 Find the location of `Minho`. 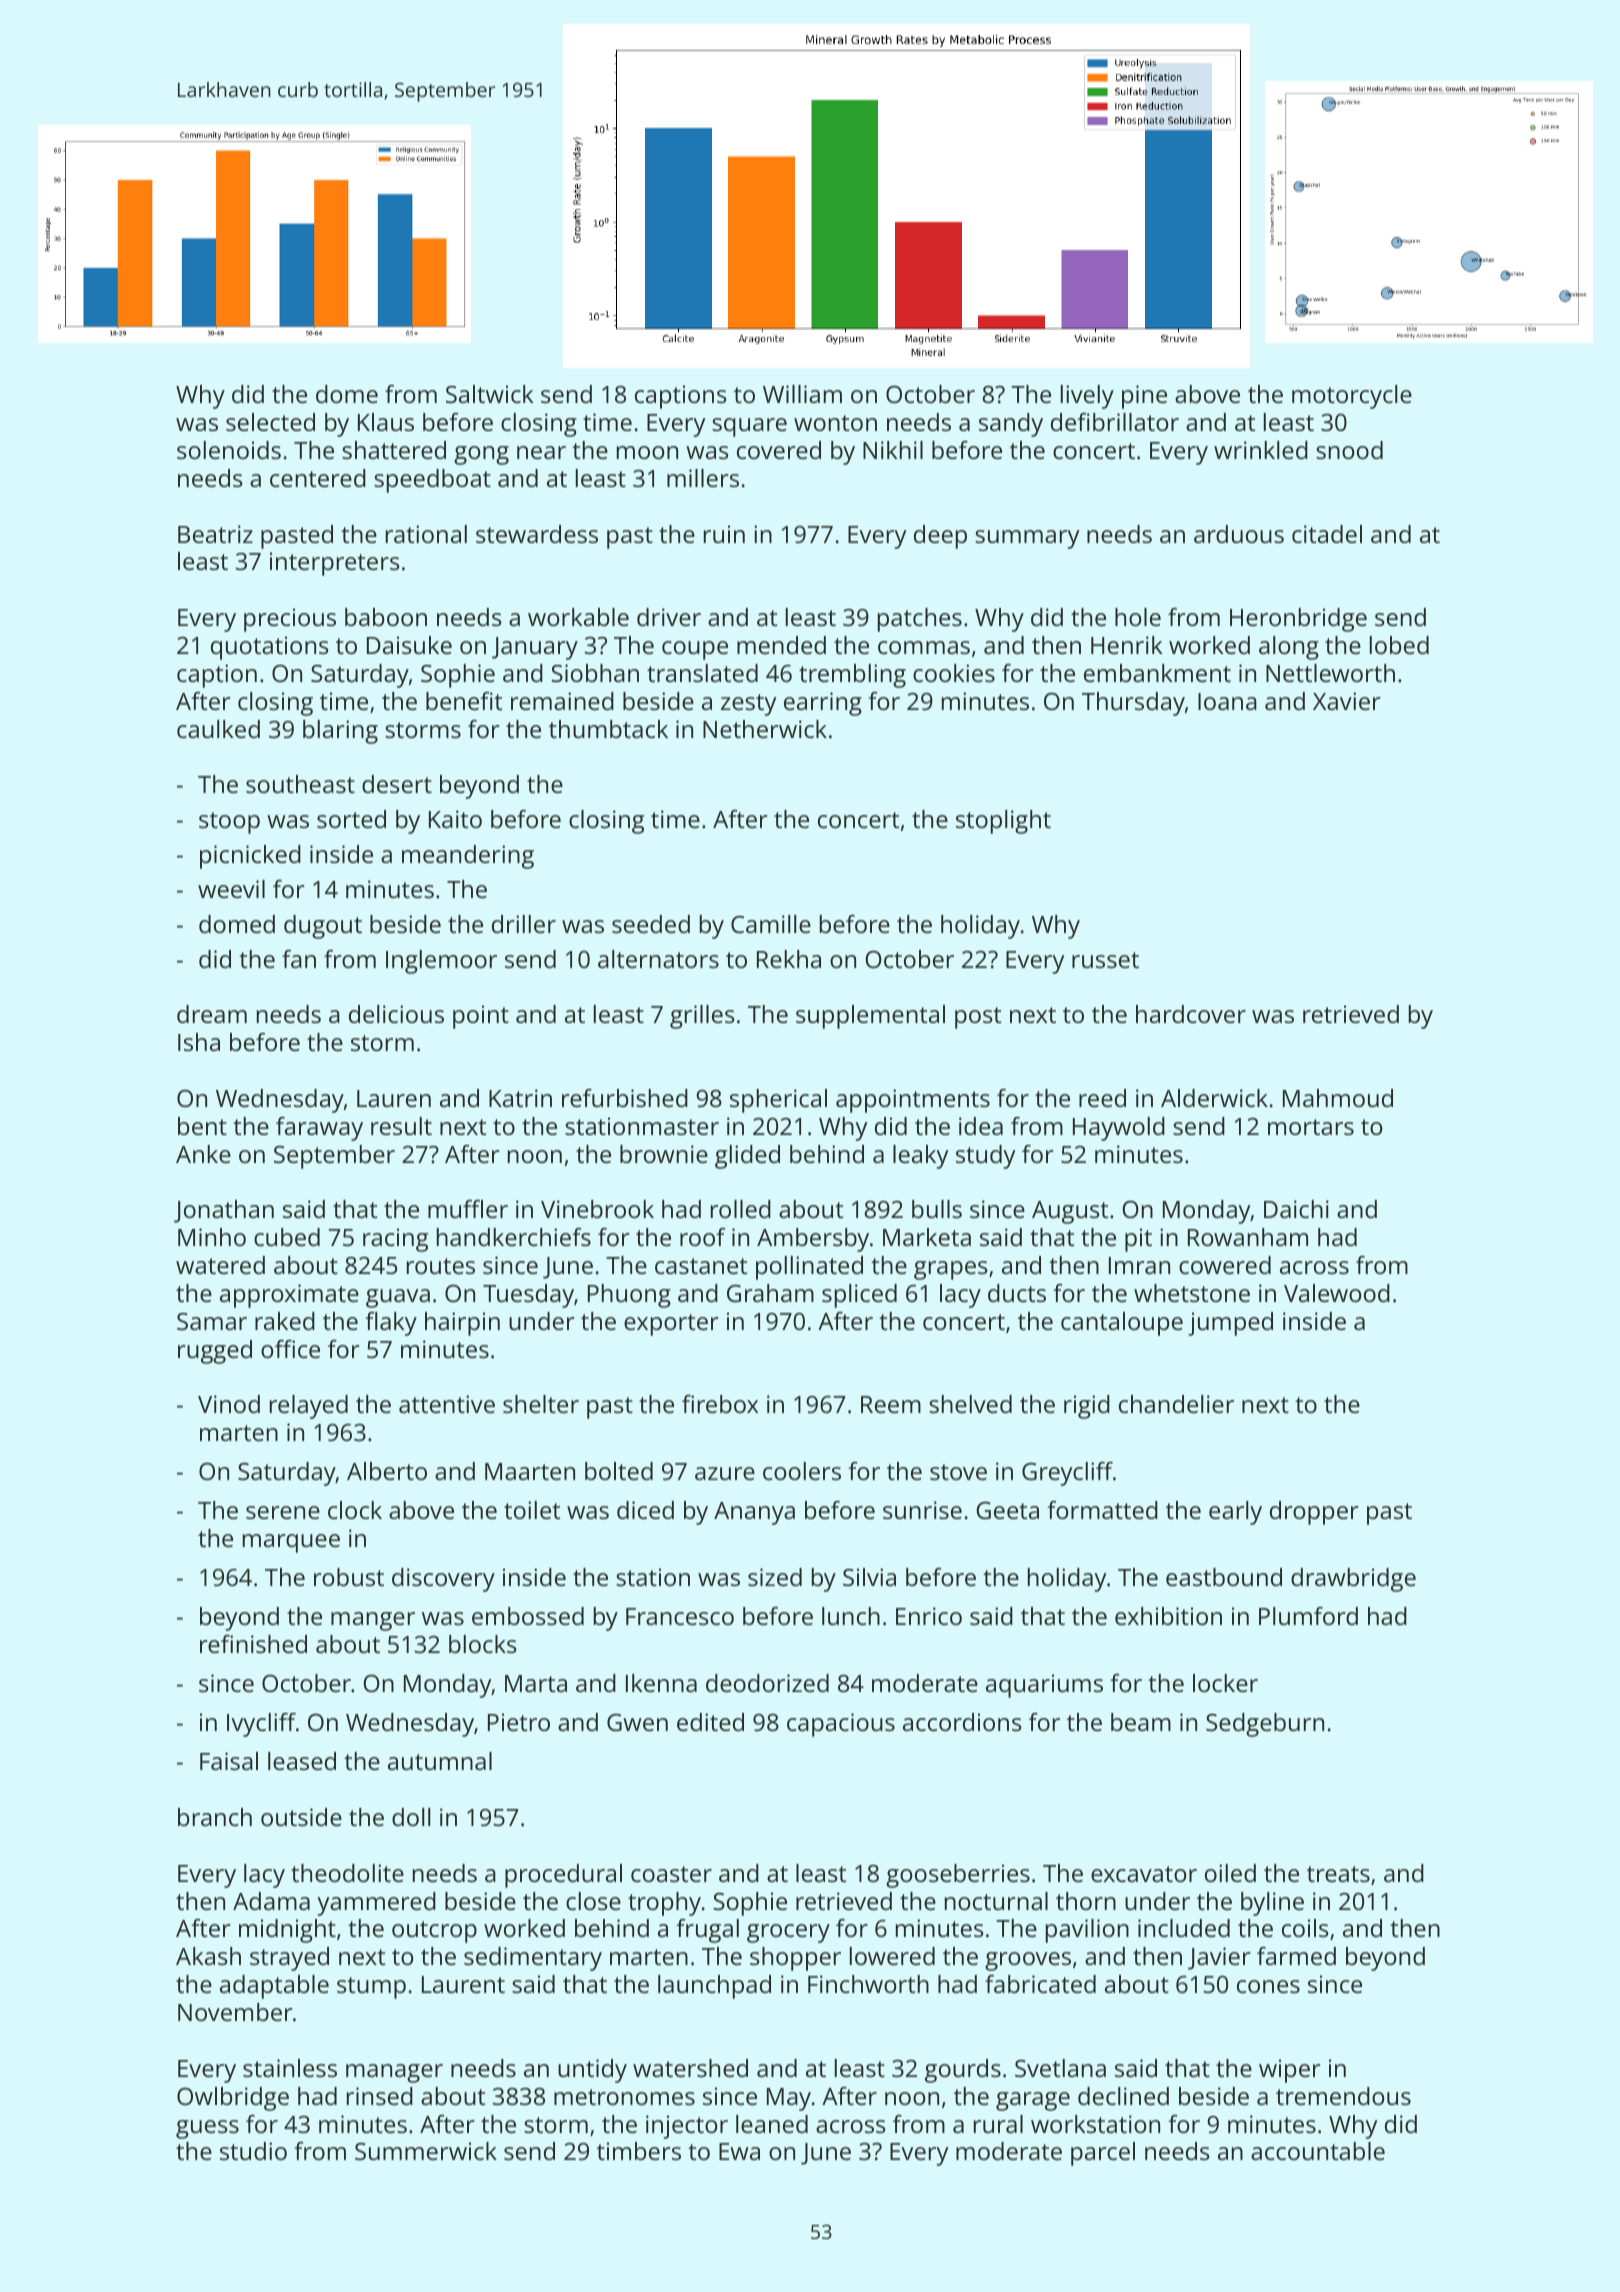

Minho is located at coordinates (212, 1237).
